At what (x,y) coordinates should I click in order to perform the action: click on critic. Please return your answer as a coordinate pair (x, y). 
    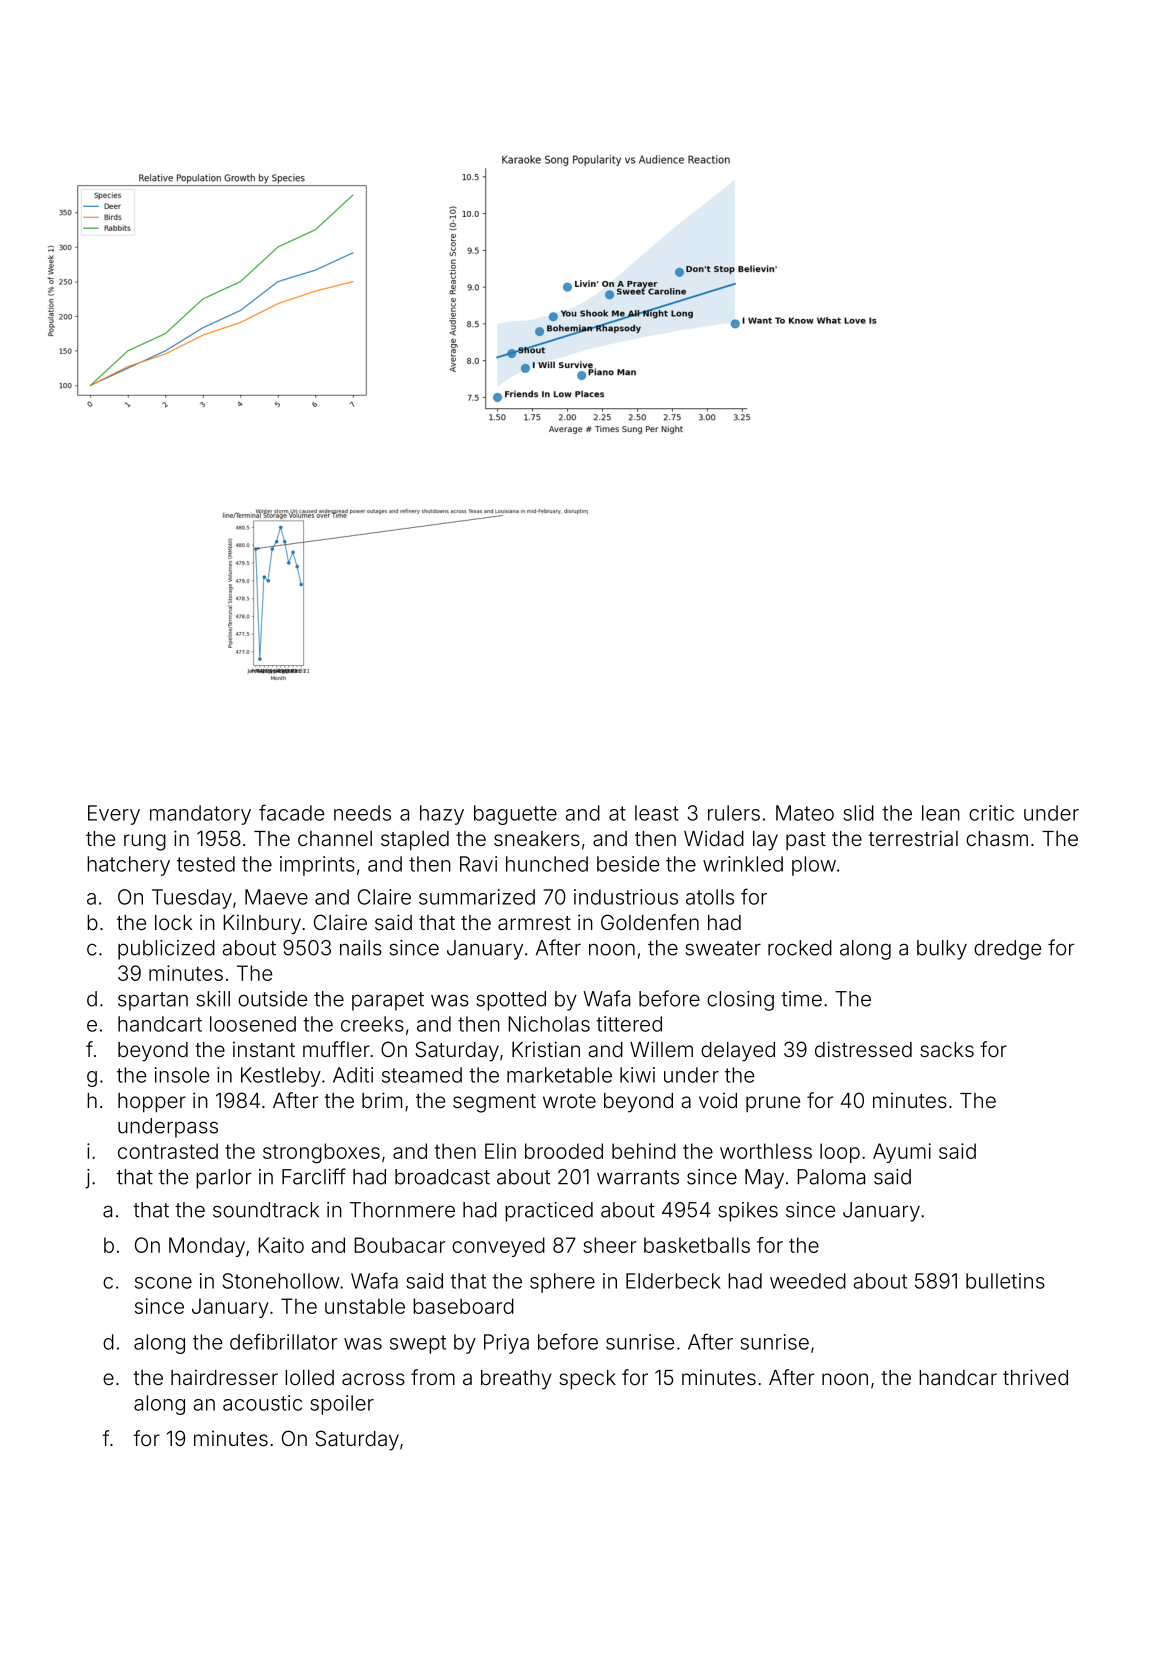
    Looking at the image, I should click on (991, 813).
